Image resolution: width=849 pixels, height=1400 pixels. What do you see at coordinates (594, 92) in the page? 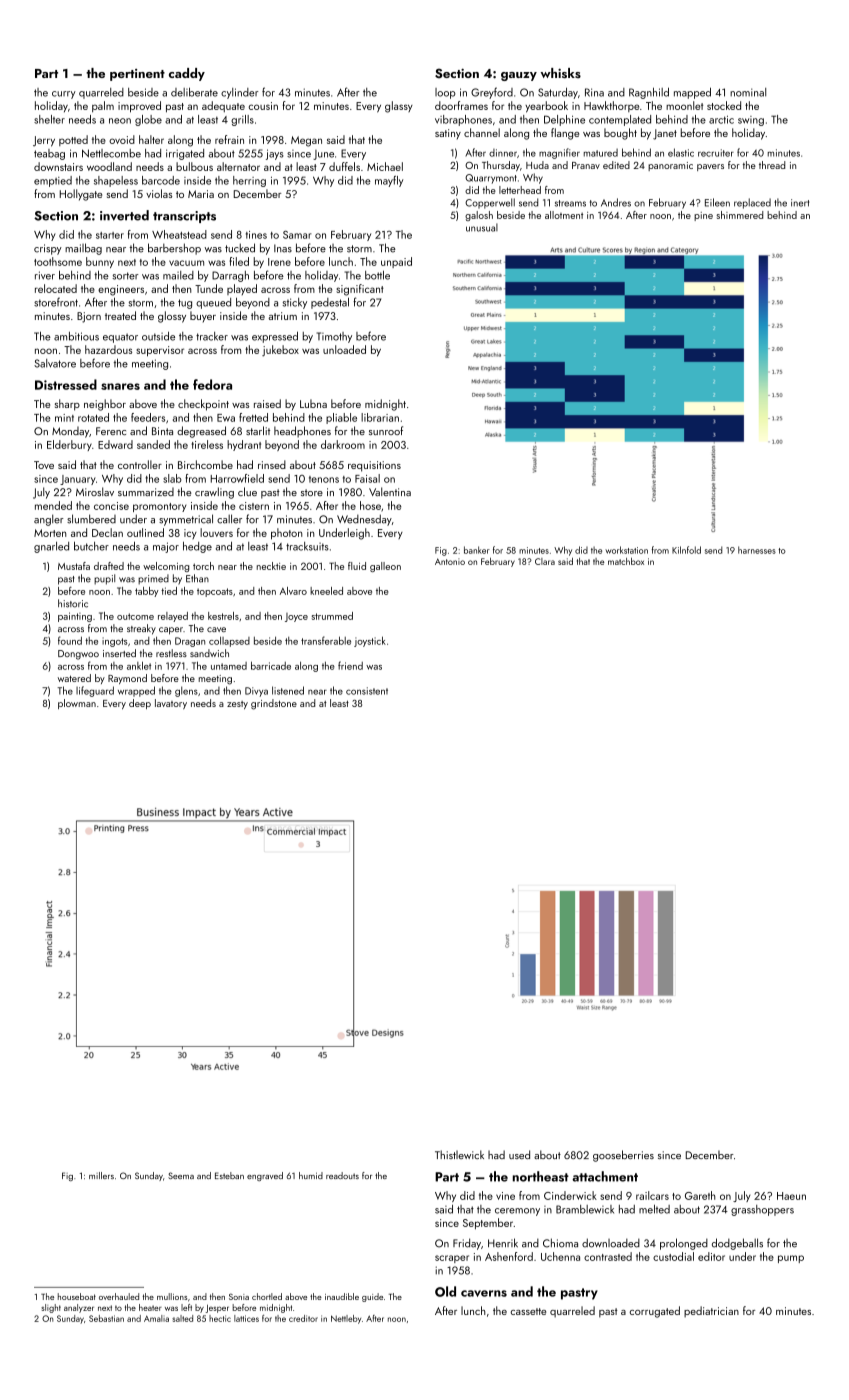
I see `Rina` at bounding box center [594, 92].
